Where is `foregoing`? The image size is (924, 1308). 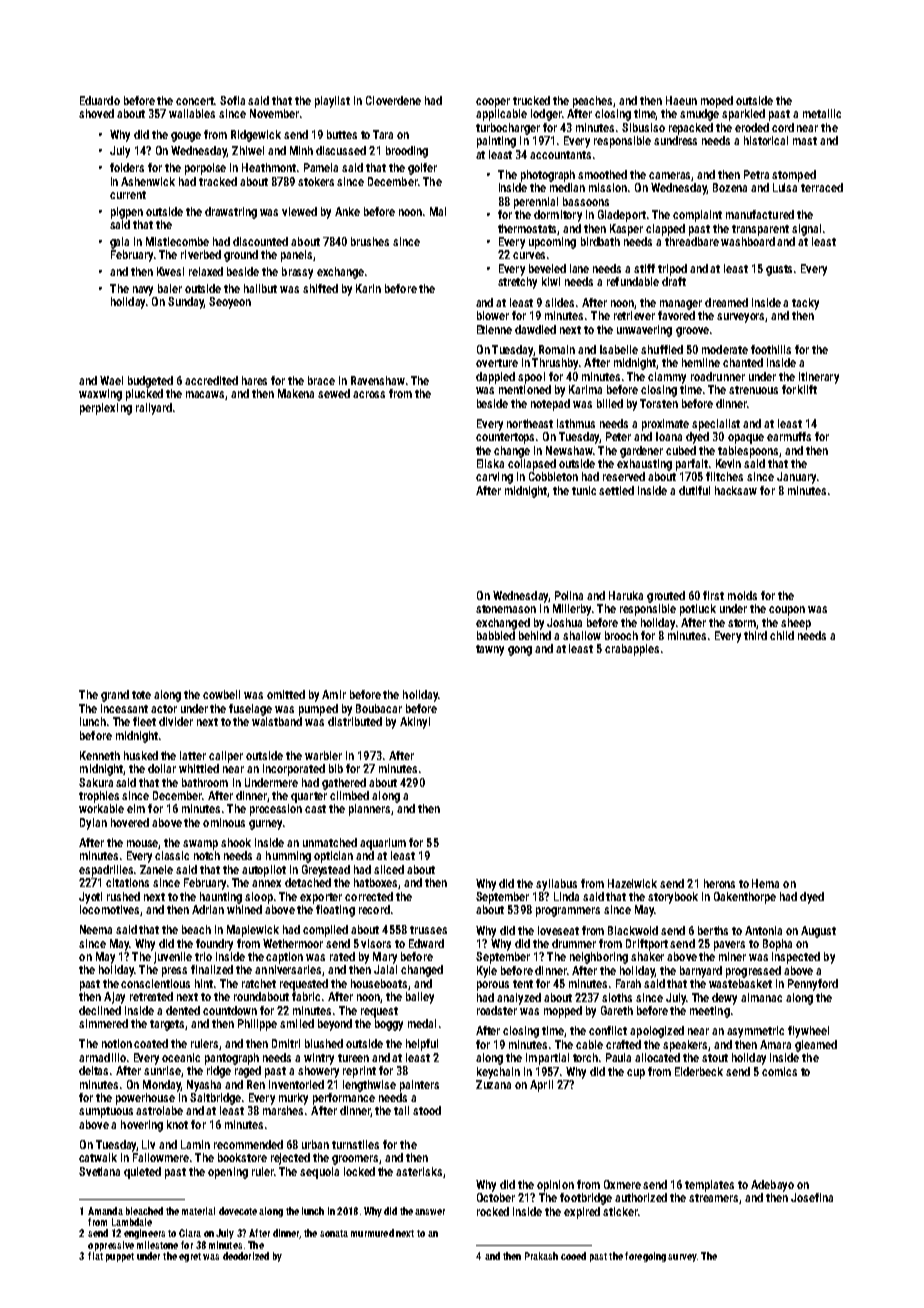 foregoing is located at coordinates (645, 1257).
